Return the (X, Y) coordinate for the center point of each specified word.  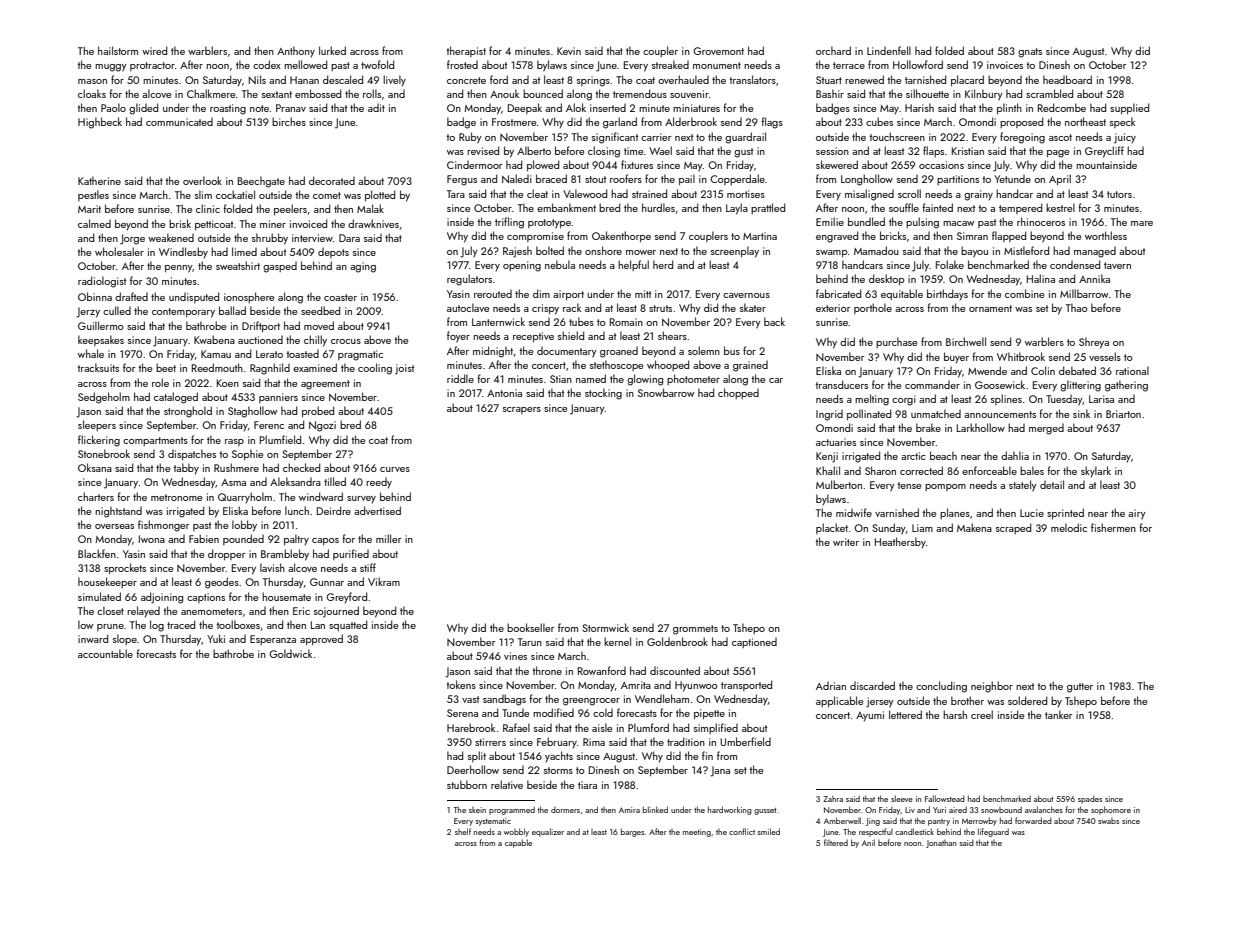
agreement (325, 385)
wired (154, 50)
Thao (1077, 307)
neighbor (992, 687)
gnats (1030, 53)
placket (832, 528)
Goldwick (290, 653)
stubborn (467, 784)
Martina (760, 236)
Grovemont (718, 51)
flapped (1009, 236)
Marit (89, 209)
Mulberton (839, 484)
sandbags (504, 700)
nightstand (118, 512)
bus (732, 350)
